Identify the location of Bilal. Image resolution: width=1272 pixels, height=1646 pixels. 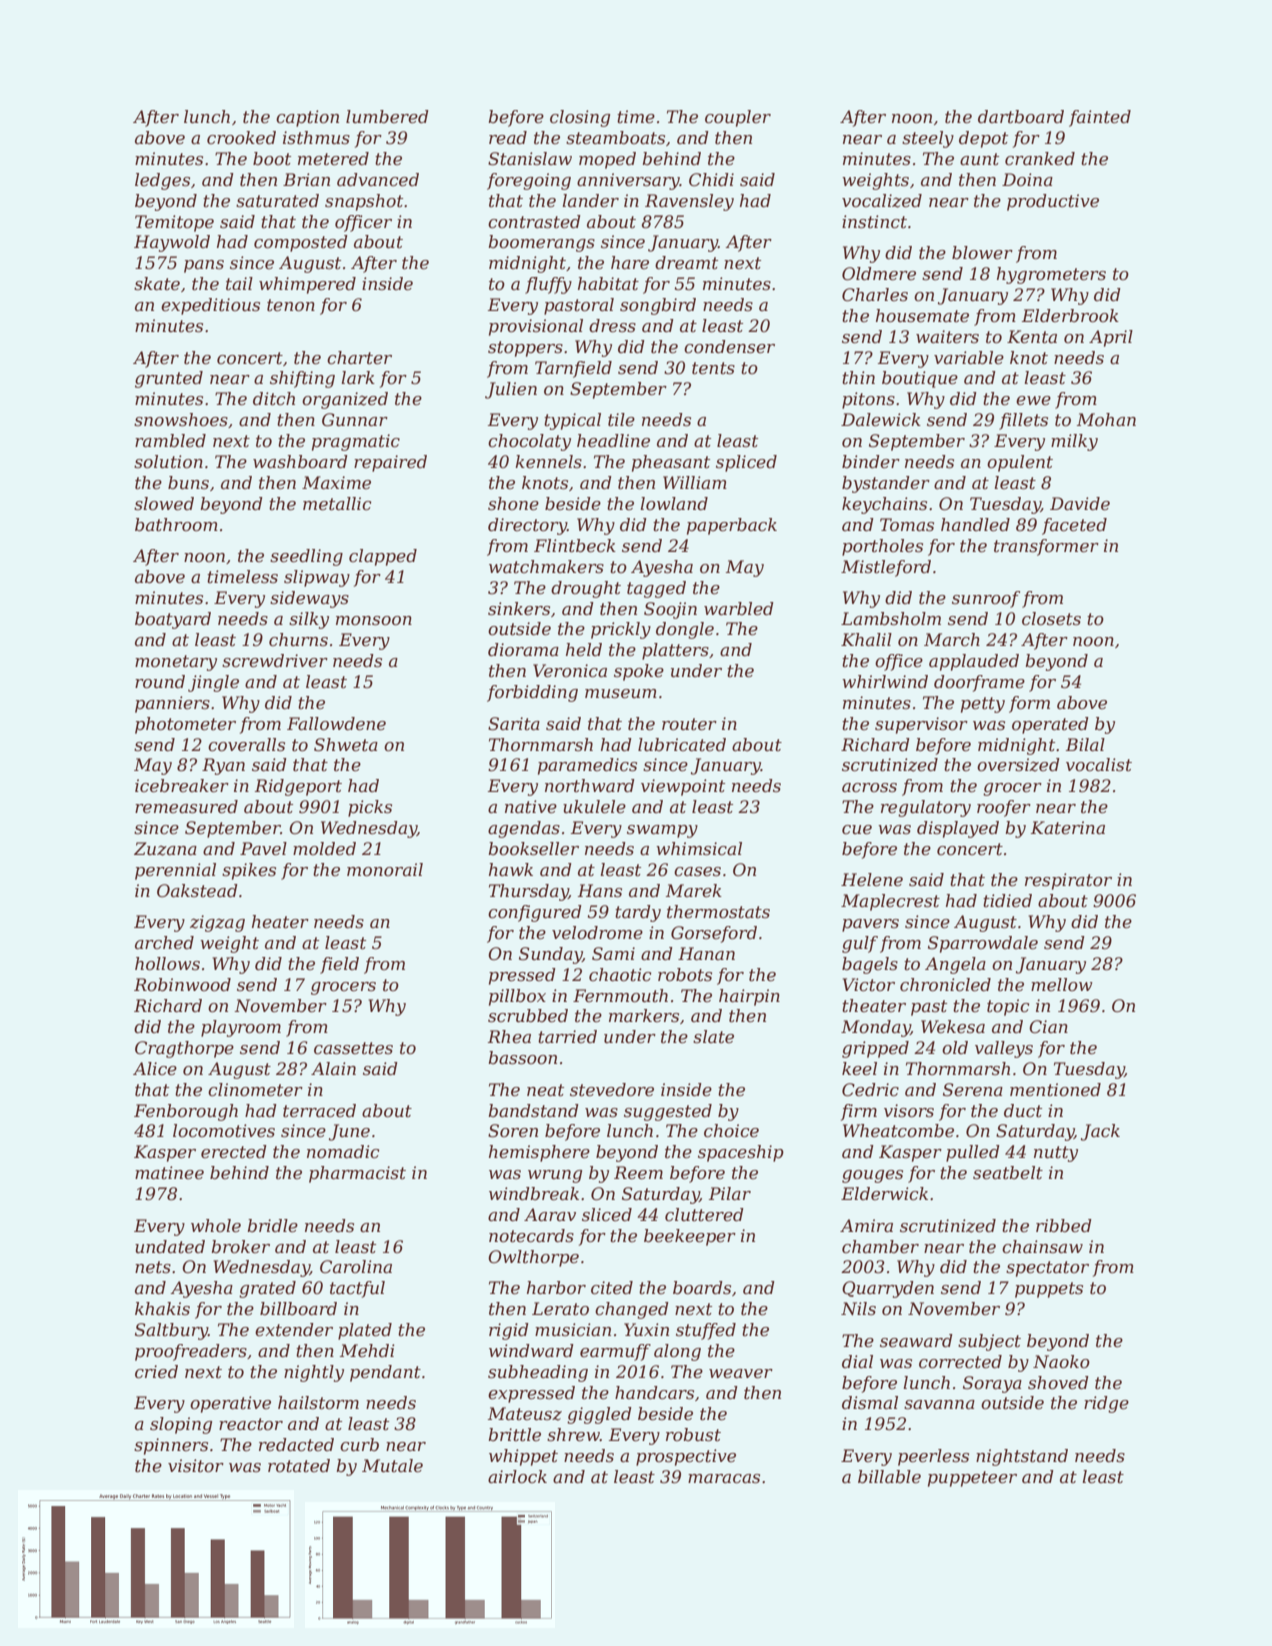
(1085, 744).
